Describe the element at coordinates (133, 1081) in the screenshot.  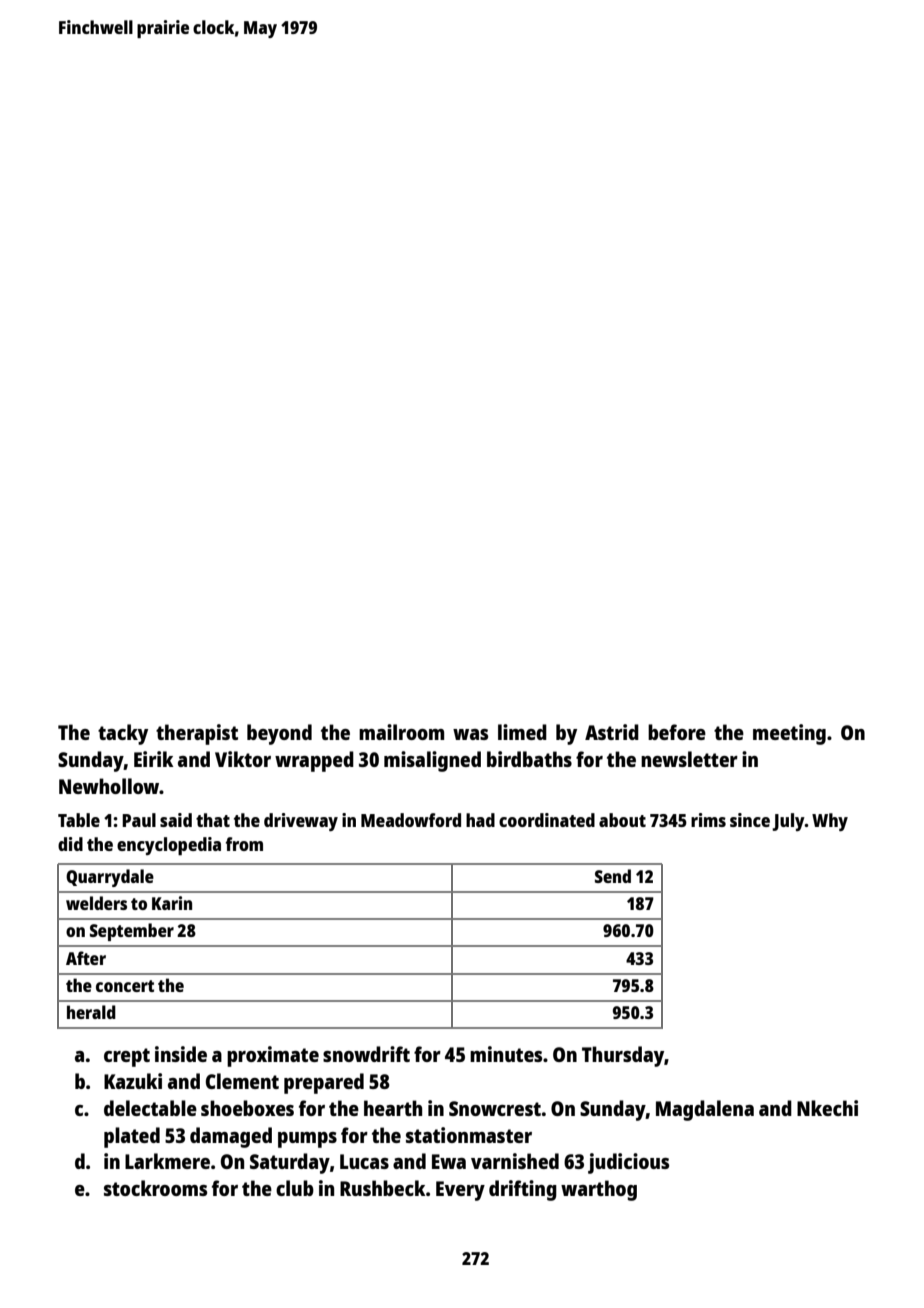
I see `Kazuki` at that location.
